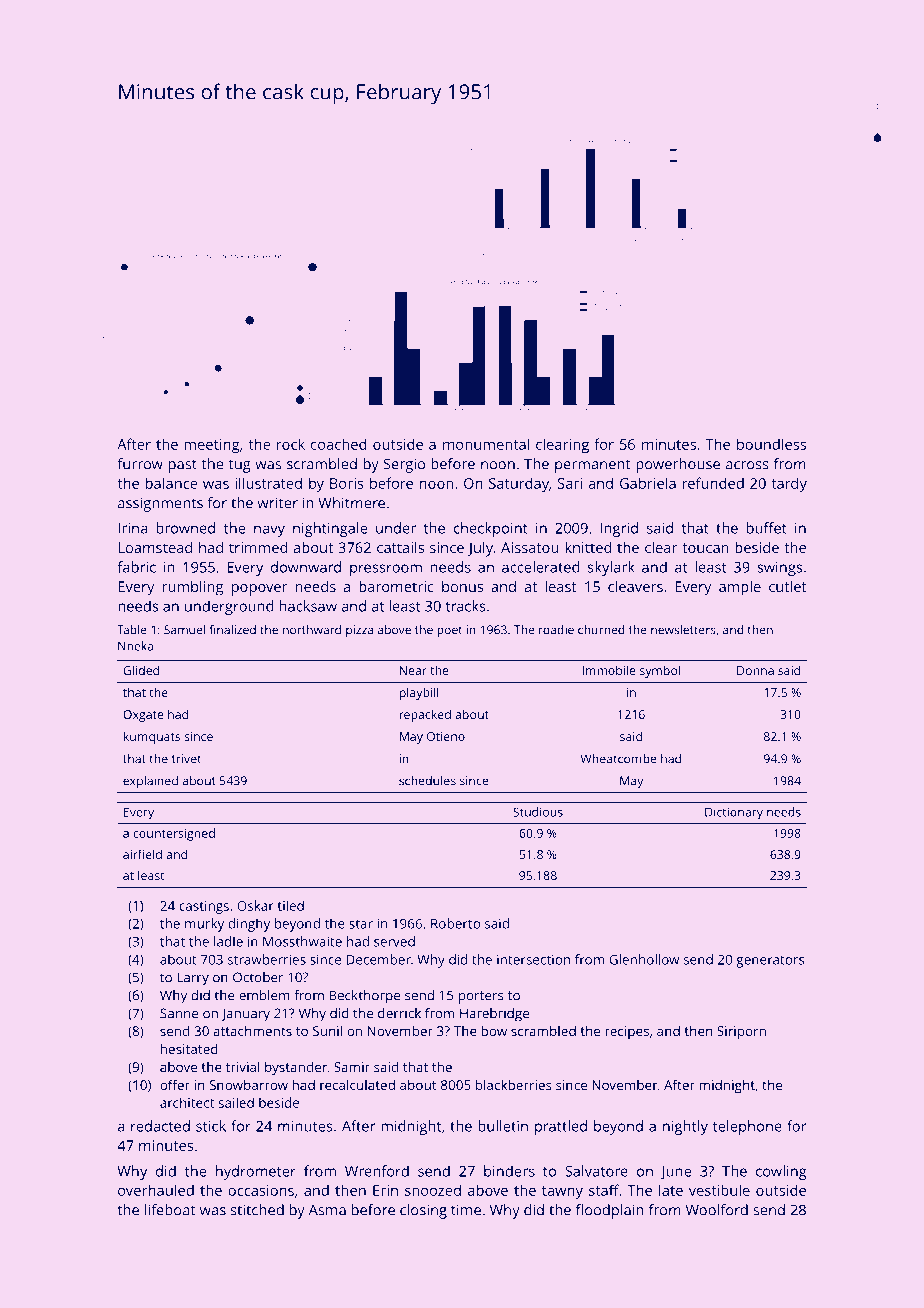 This document has height=1308, width=924. What do you see at coordinates (770, 962) in the document?
I see `generators` at bounding box center [770, 962].
